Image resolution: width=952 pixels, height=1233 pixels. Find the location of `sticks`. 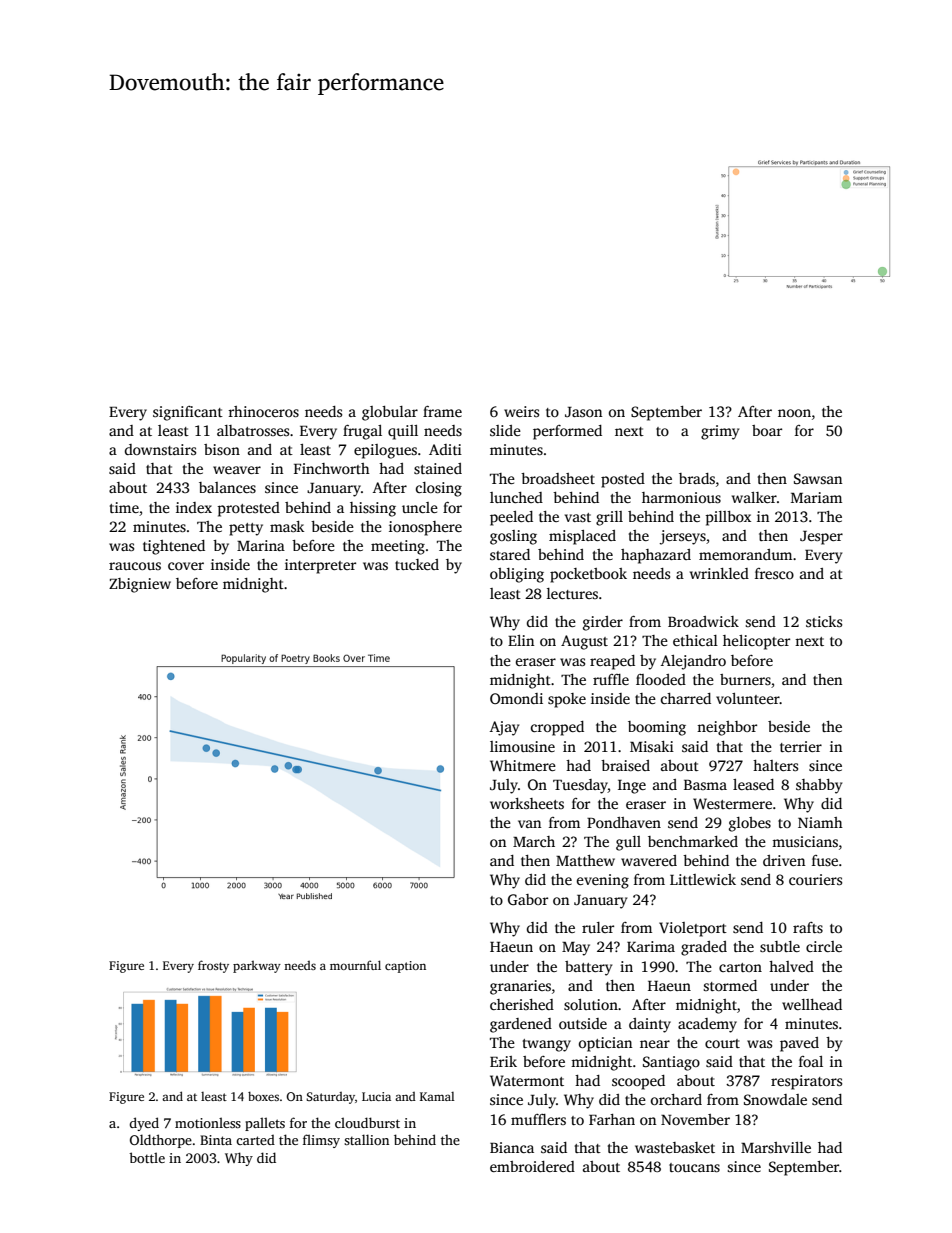

sticks is located at coordinates (824, 621).
